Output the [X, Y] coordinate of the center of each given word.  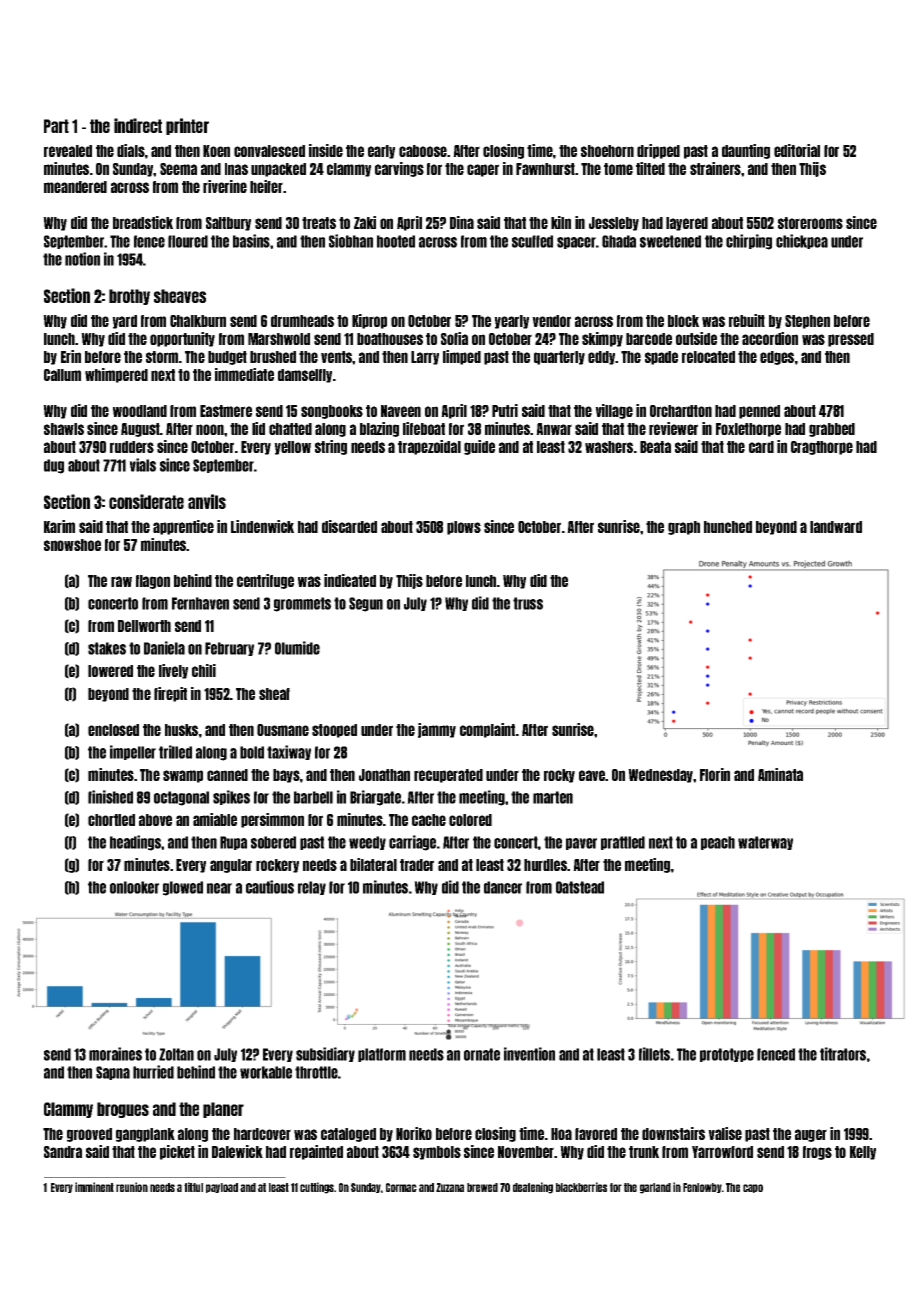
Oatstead [580, 887]
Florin [715, 774]
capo [753, 1188]
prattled [623, 843]
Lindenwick [262, 526]
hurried [153, 1072]
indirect [138, 125]
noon [210, 429]
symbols [437, 1153]
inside [326, 150]
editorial [797, 150]
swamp [183, 776]
